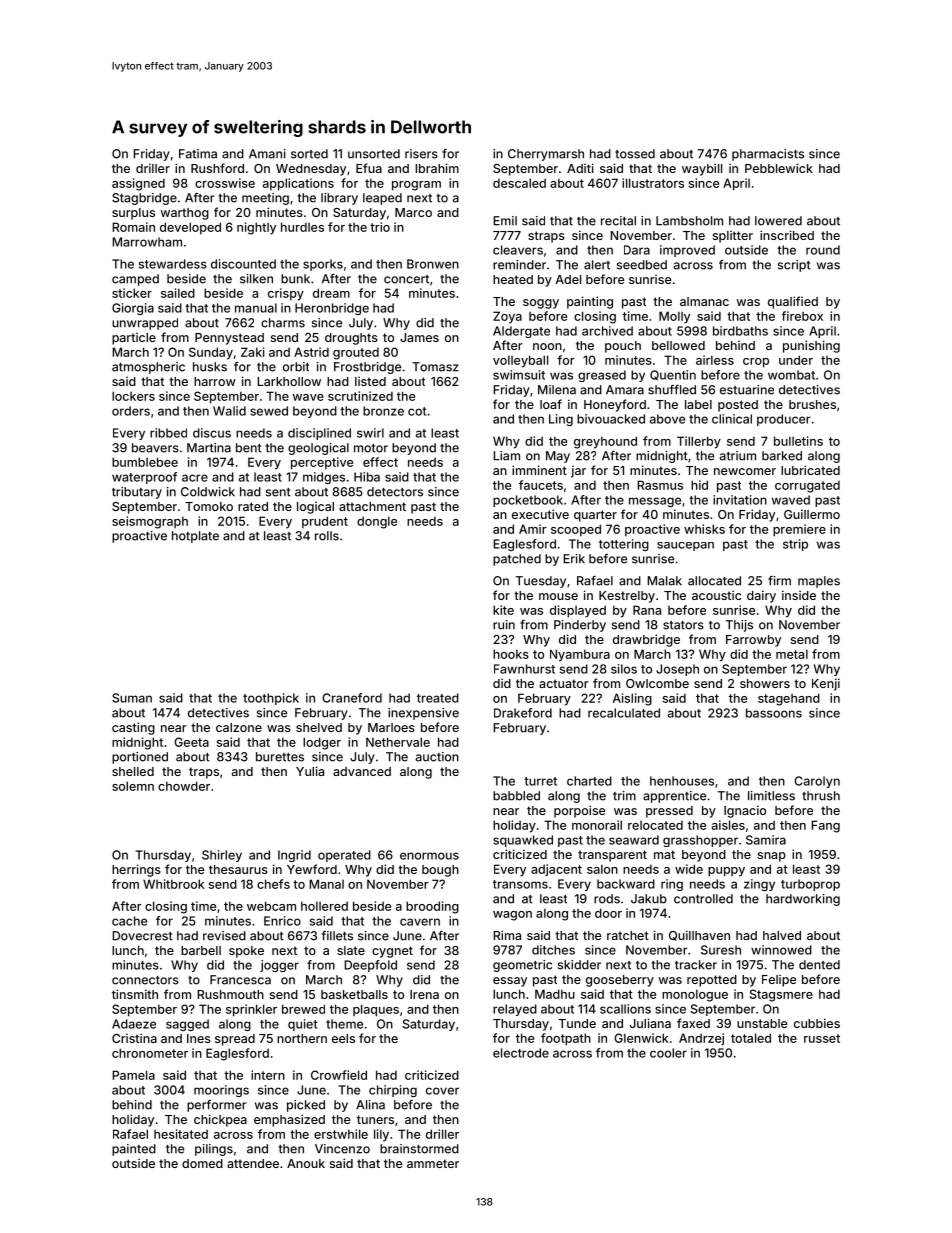  What do you see at coordinates (202, 1163) in the screenshot?
I see `domed` at bounding box center [202, 1163].
